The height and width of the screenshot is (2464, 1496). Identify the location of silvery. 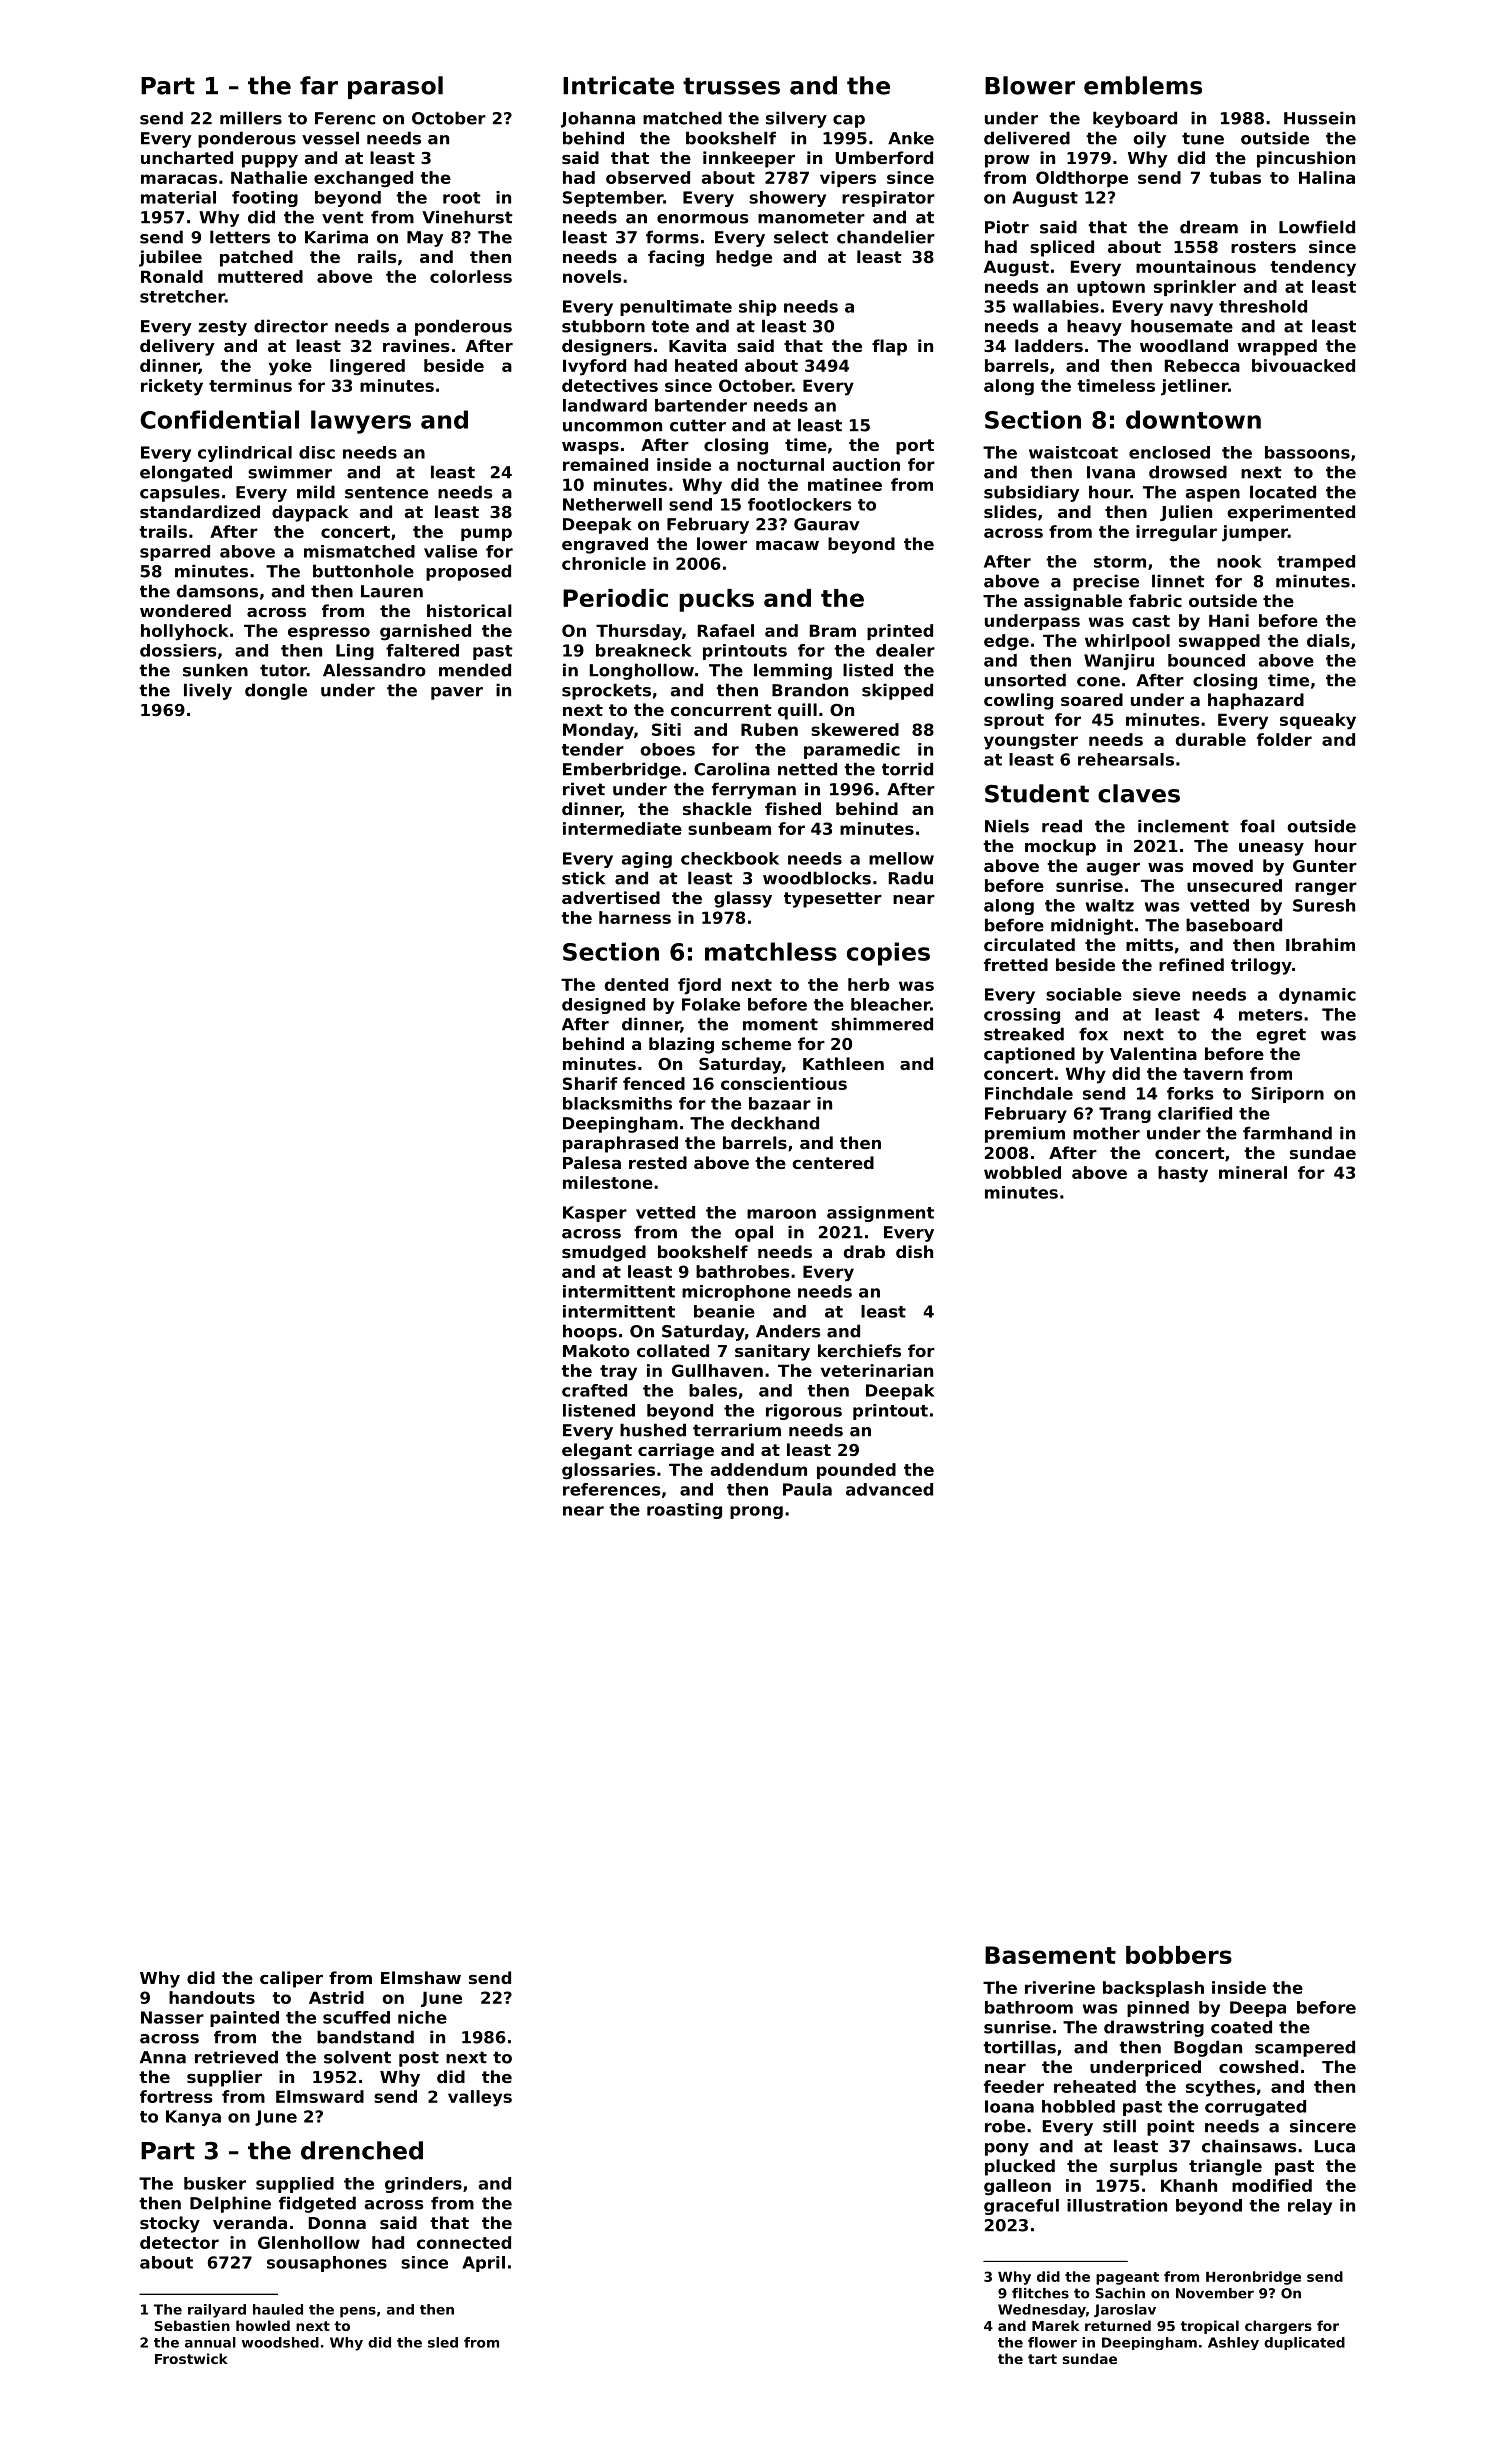
(796, 119).
